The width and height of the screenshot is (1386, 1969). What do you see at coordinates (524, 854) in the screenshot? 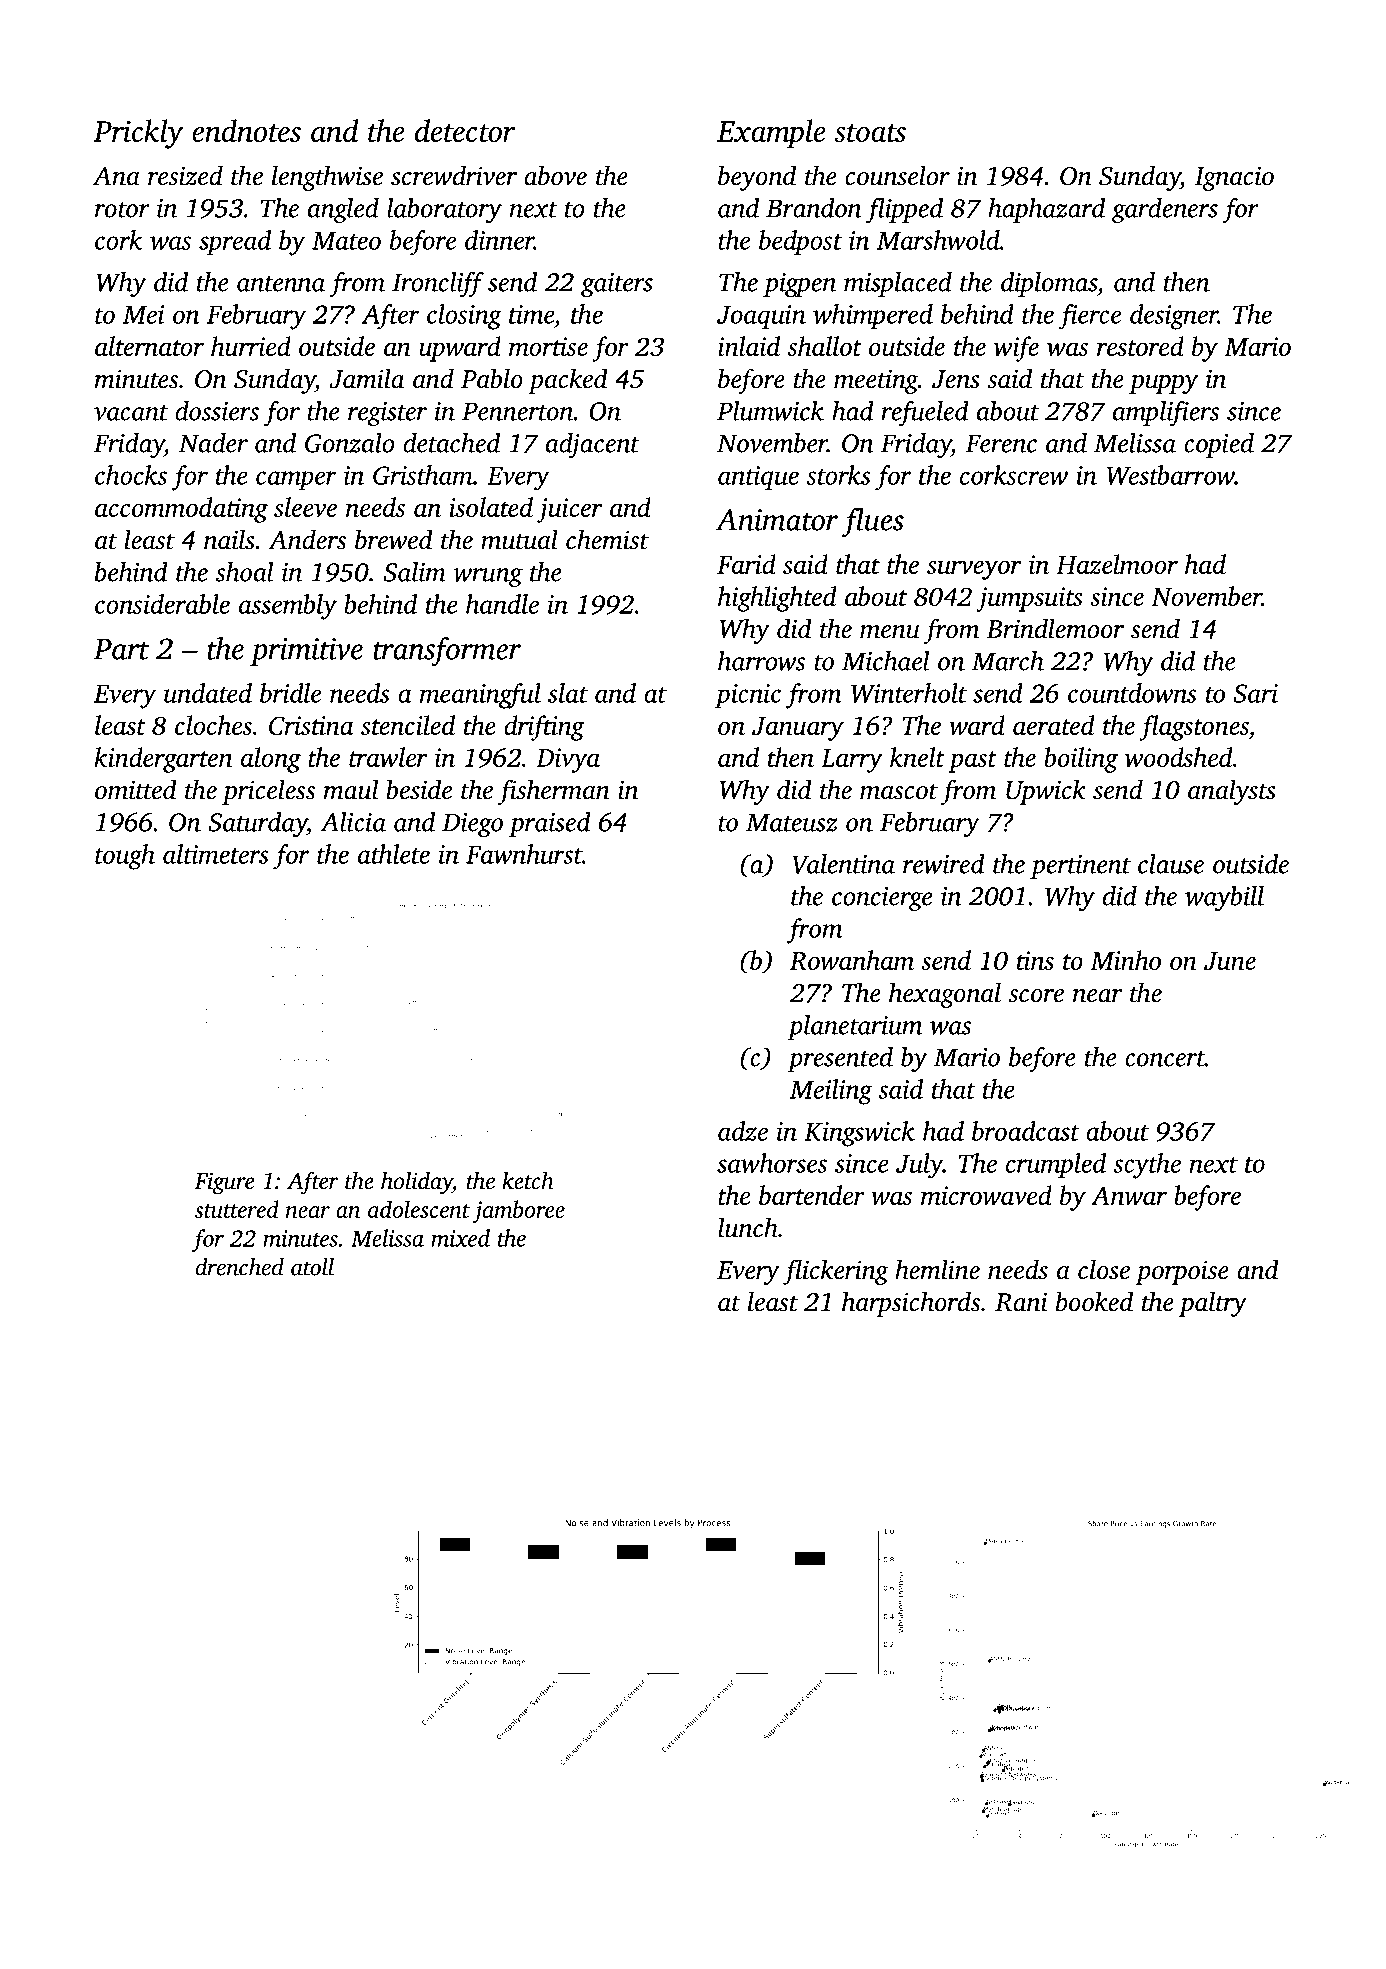
I see `Fawnhurst` at bounding box center [524, 854].
